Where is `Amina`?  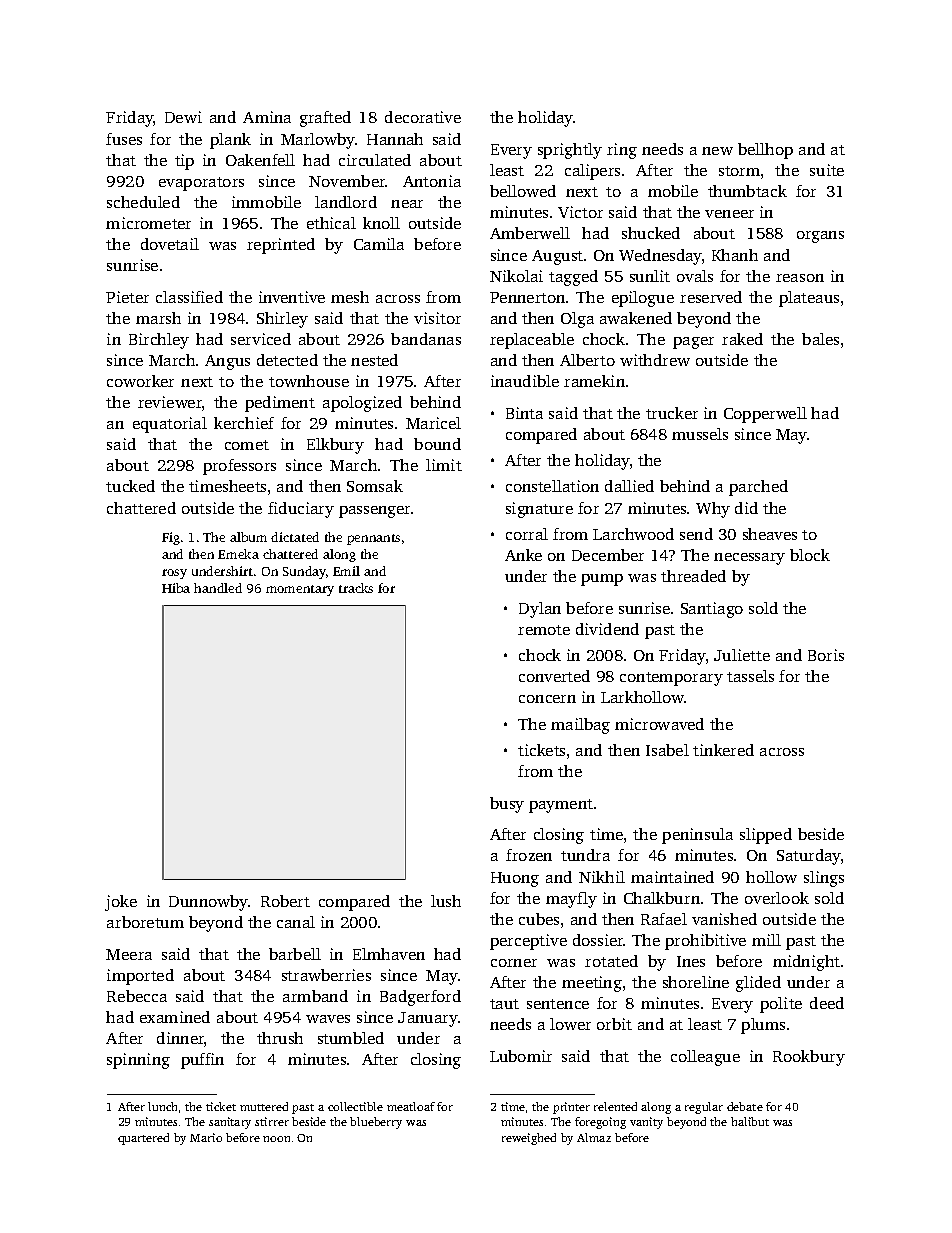 Amina is located at coordinates (267, 117).
